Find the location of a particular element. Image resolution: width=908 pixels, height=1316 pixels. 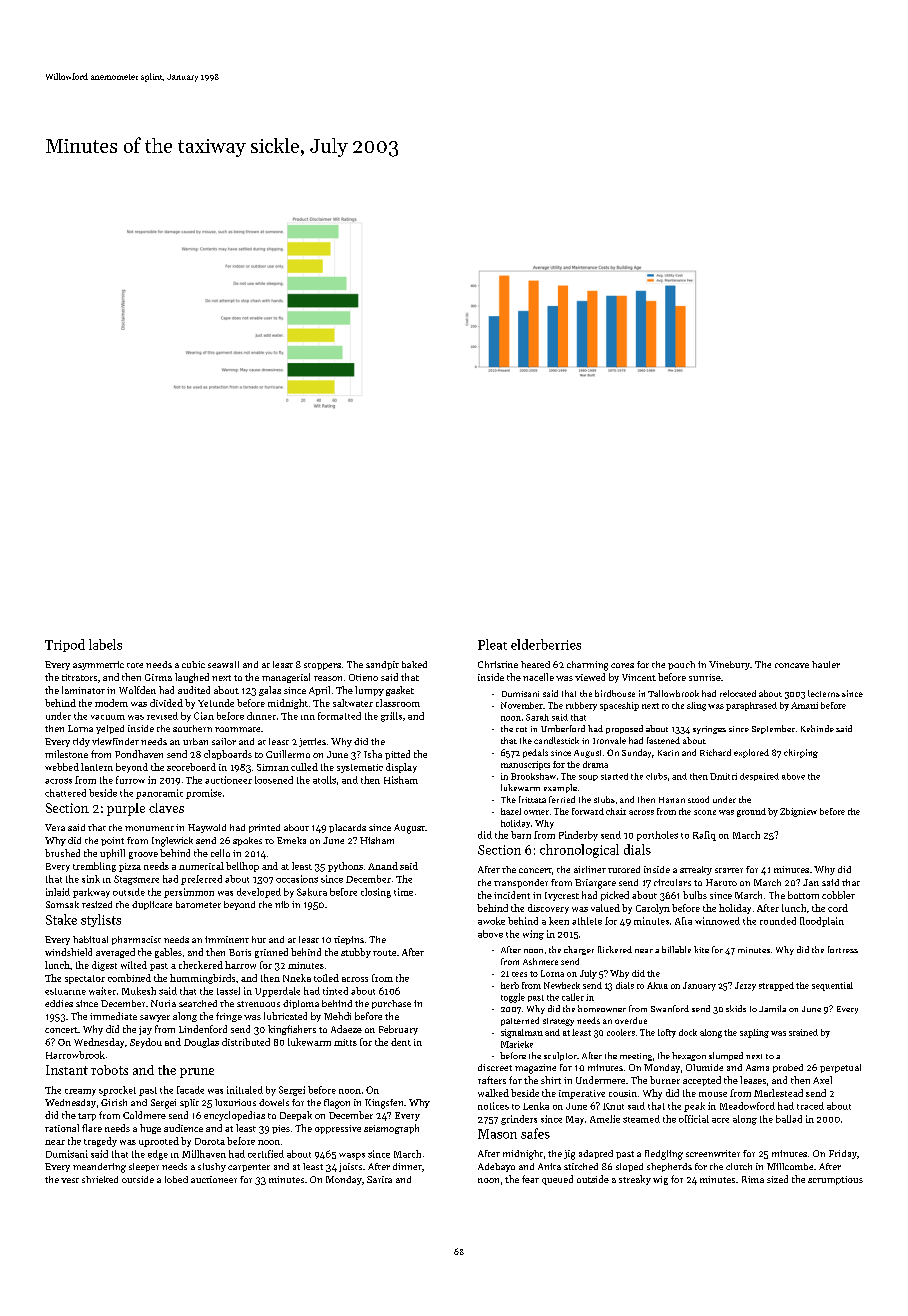

sequential is located at coordinates (832, 986).
